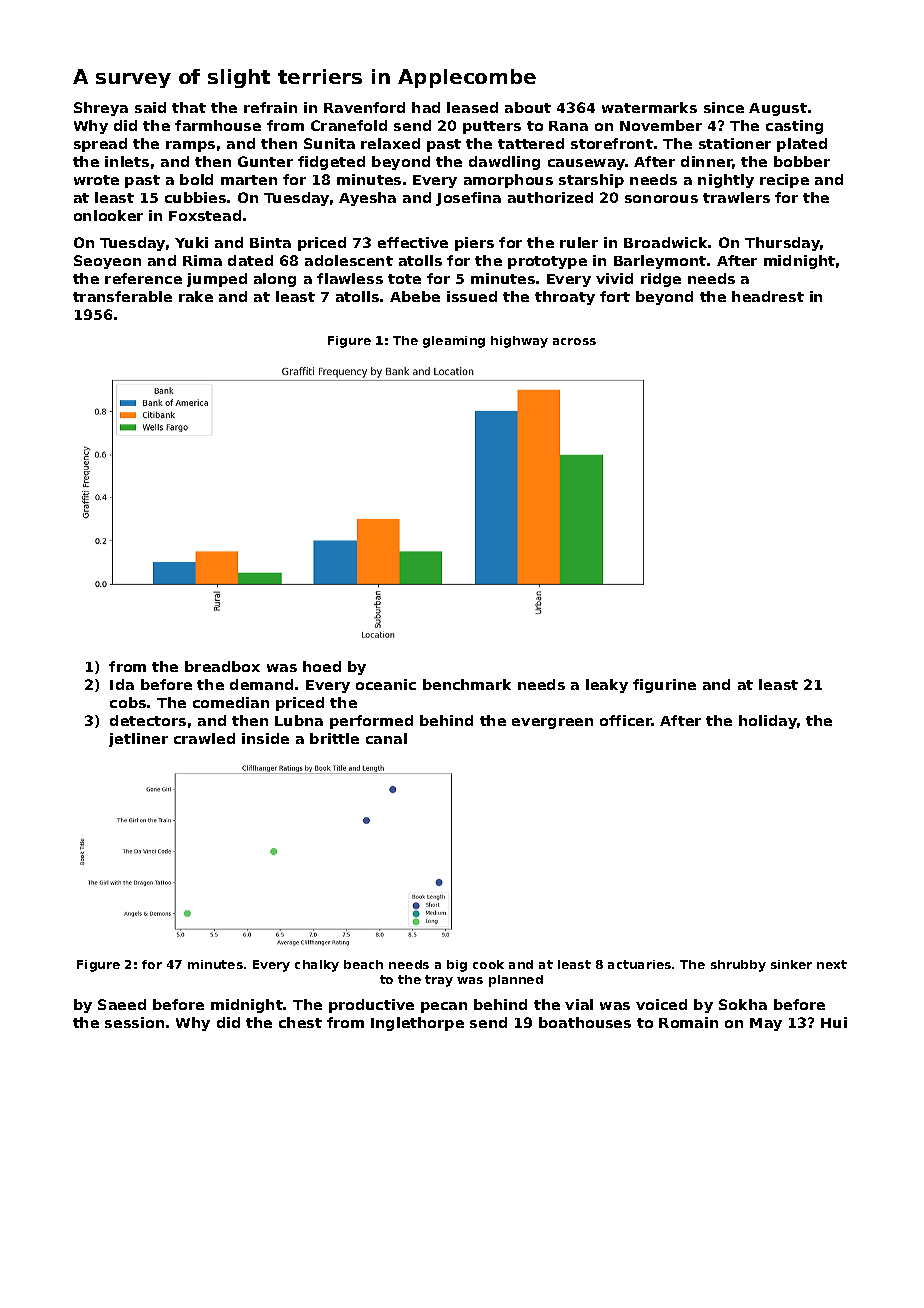 The width and height of the image is (924, 1308). Describe the element at coordinates (768, 722) in the image. I see `holiday` at that location.
